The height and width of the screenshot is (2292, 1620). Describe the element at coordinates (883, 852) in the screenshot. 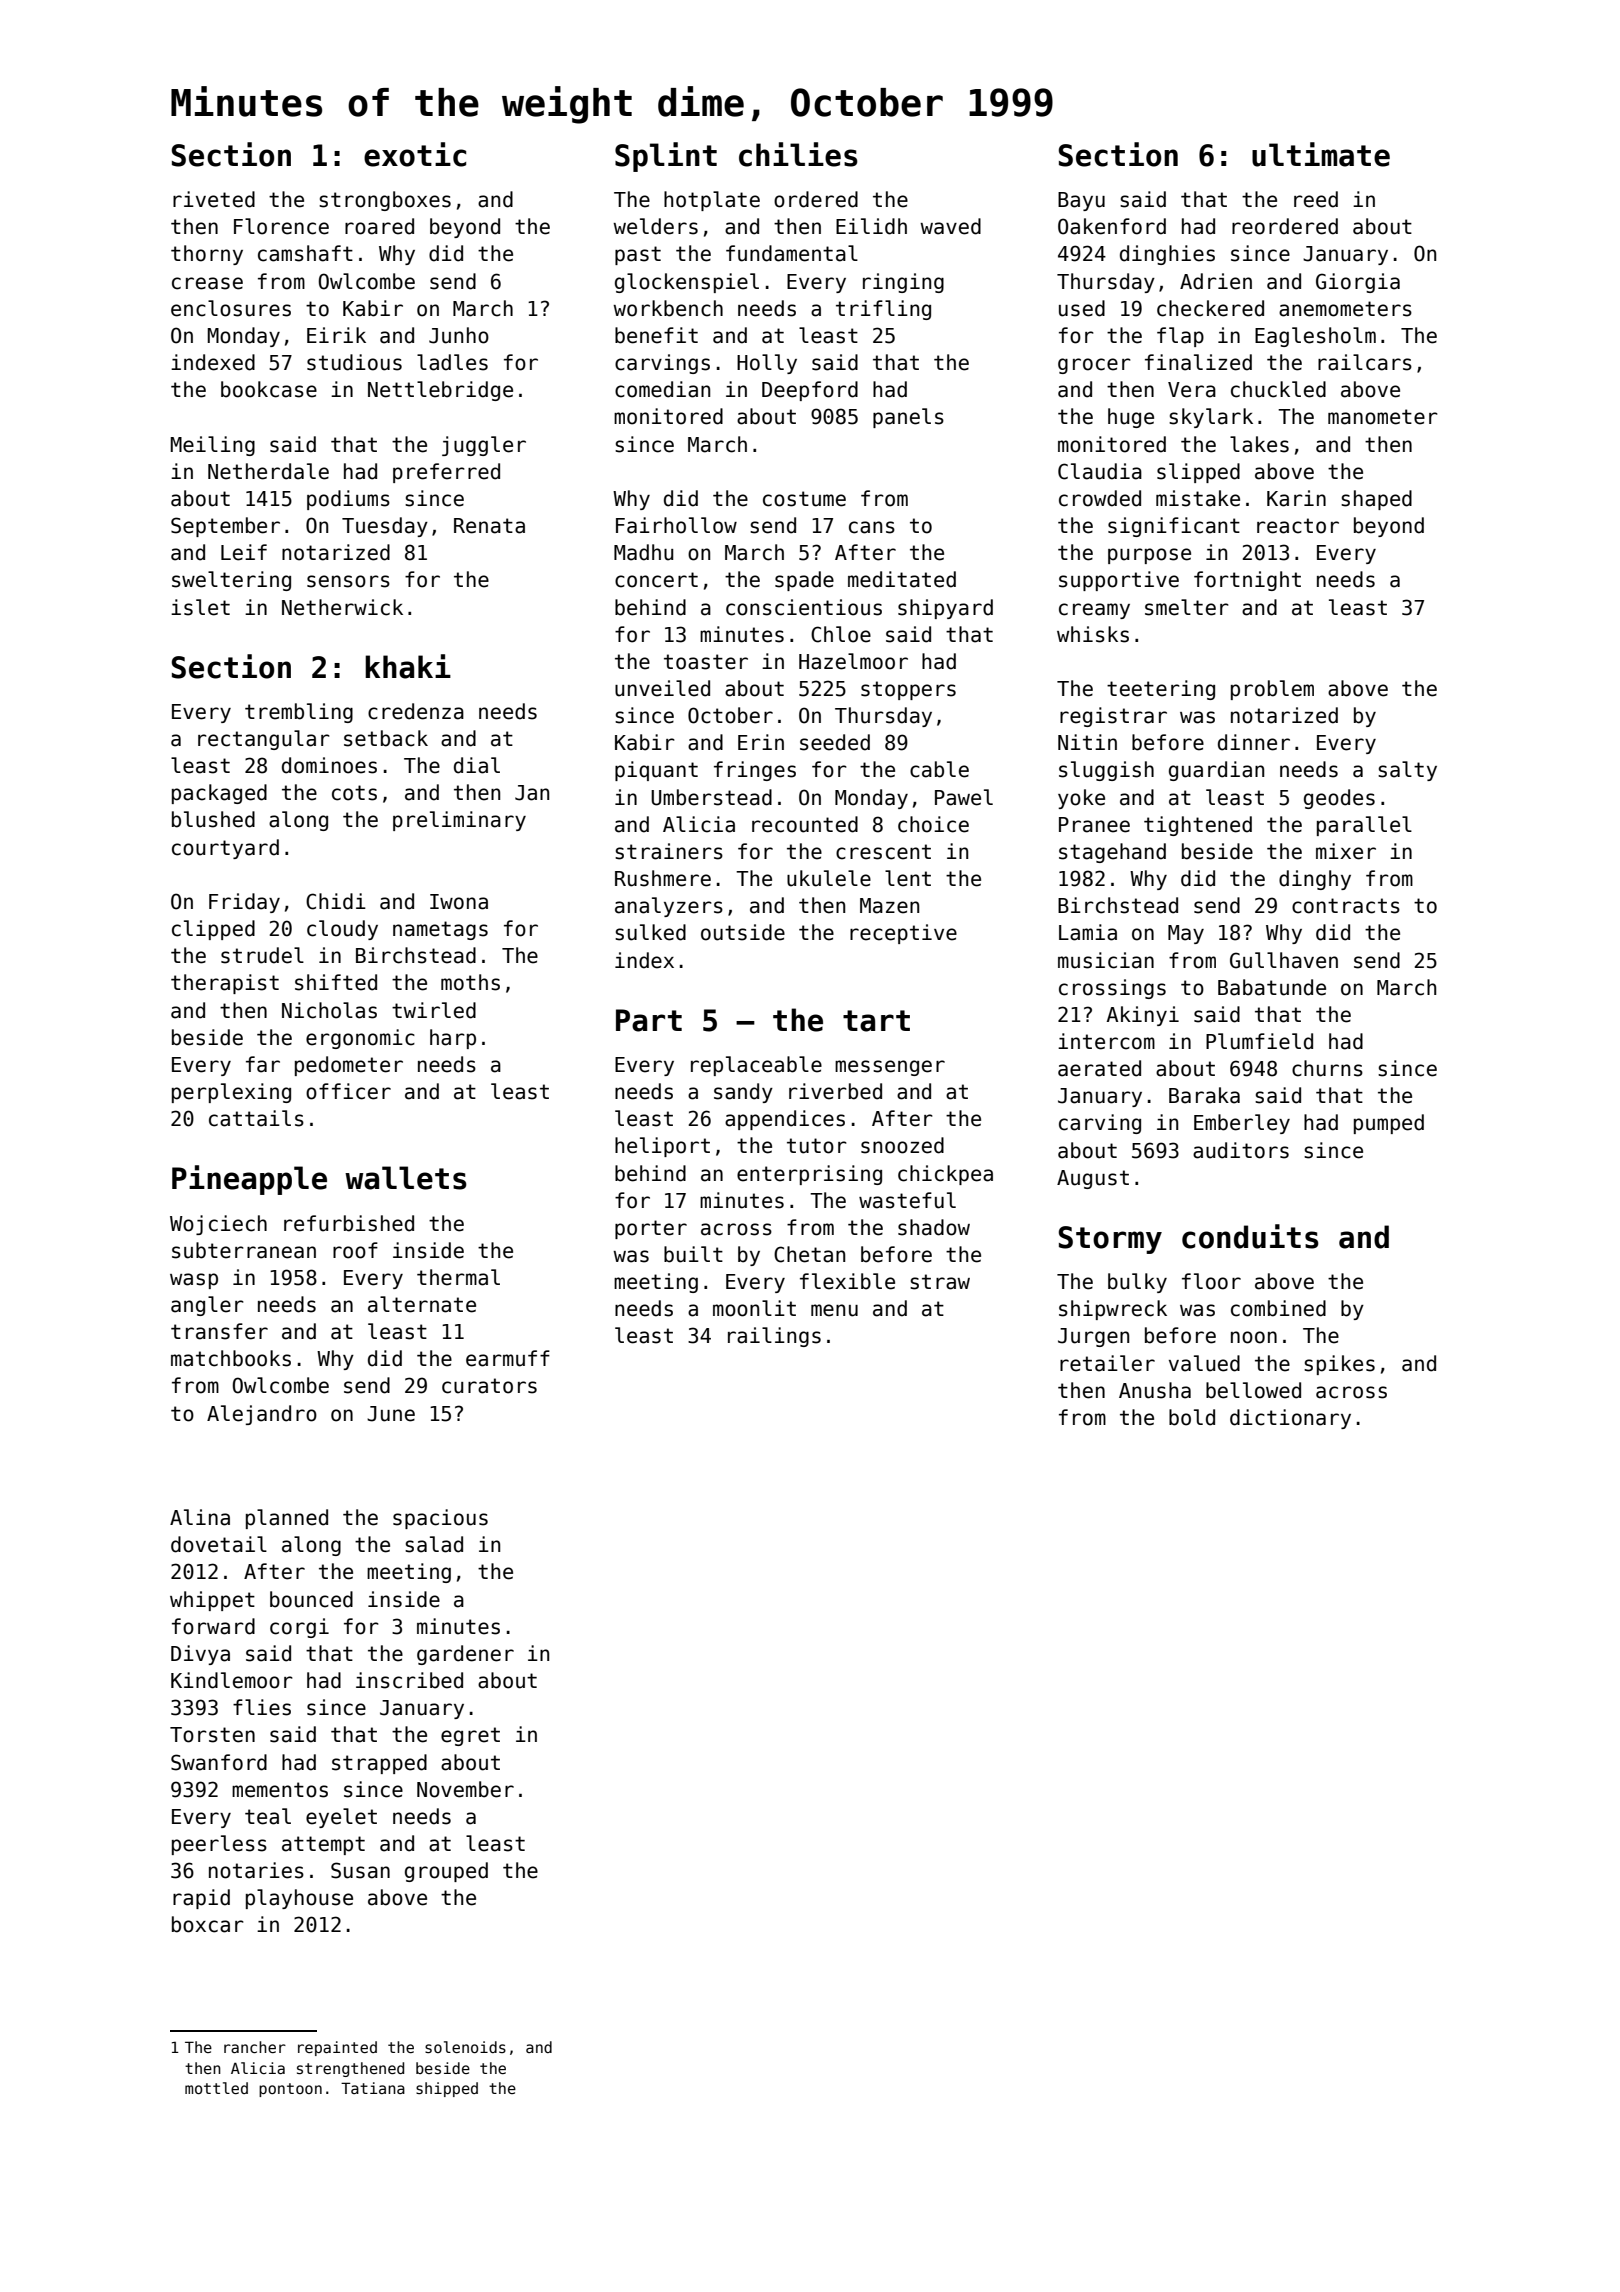

I see `crescent` at that location.
